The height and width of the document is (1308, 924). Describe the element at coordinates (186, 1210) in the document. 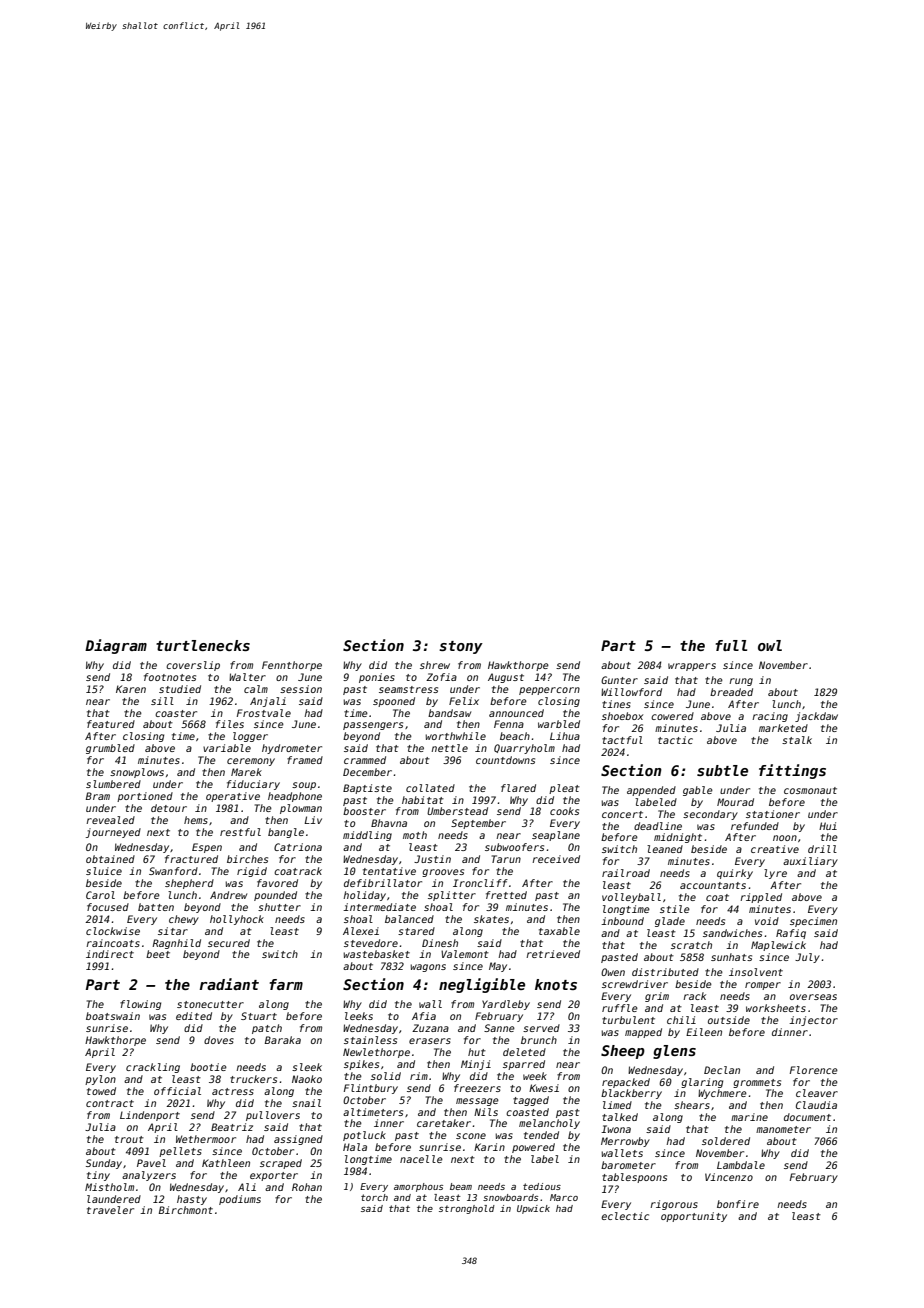

I see `Birchmont` at that location.
